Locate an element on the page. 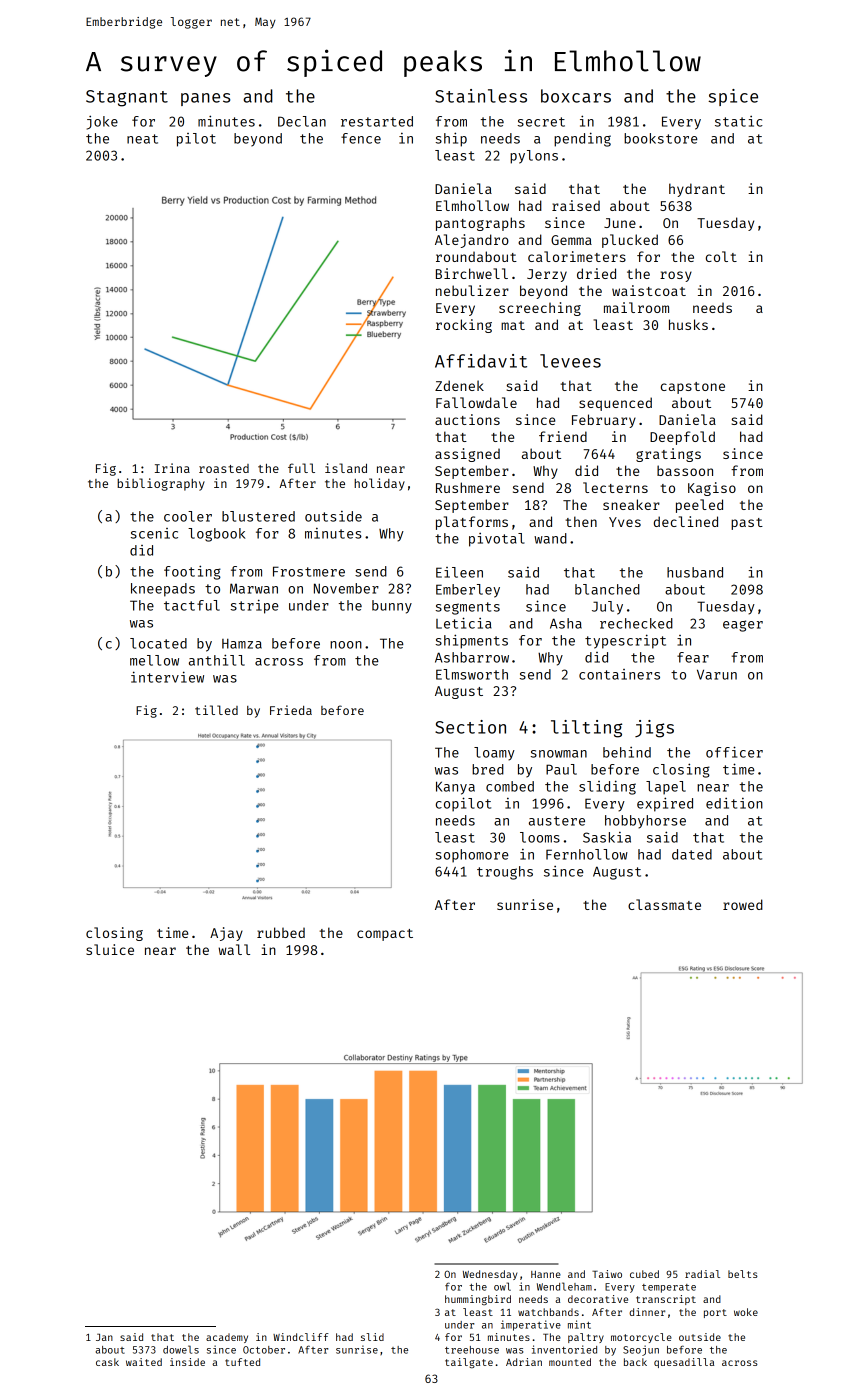 The height and width of the image is (1400, 849). restarted is located at coordinates (377, 121).
